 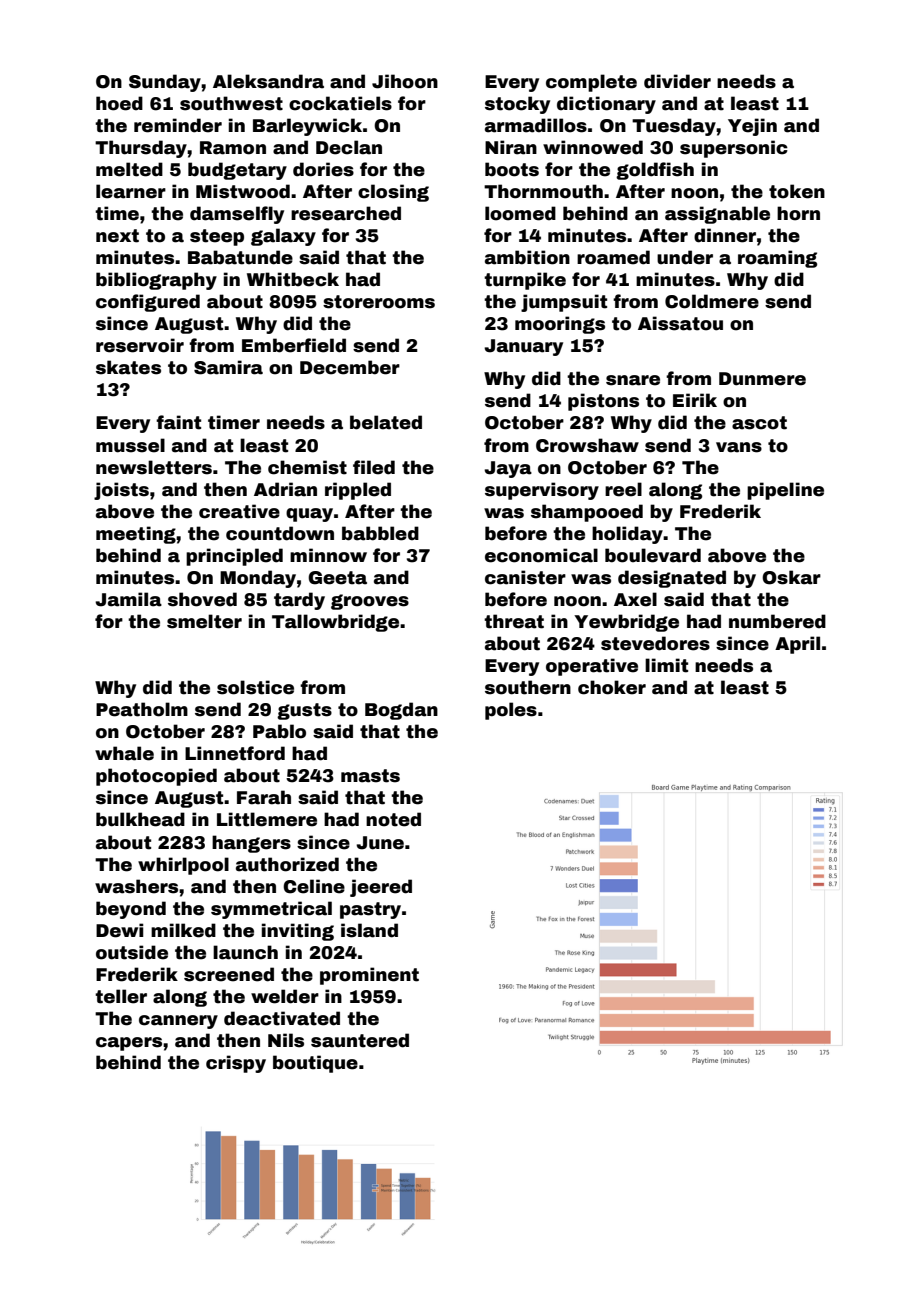 I want to click on Jihoon, so click(x=405, y=81).
